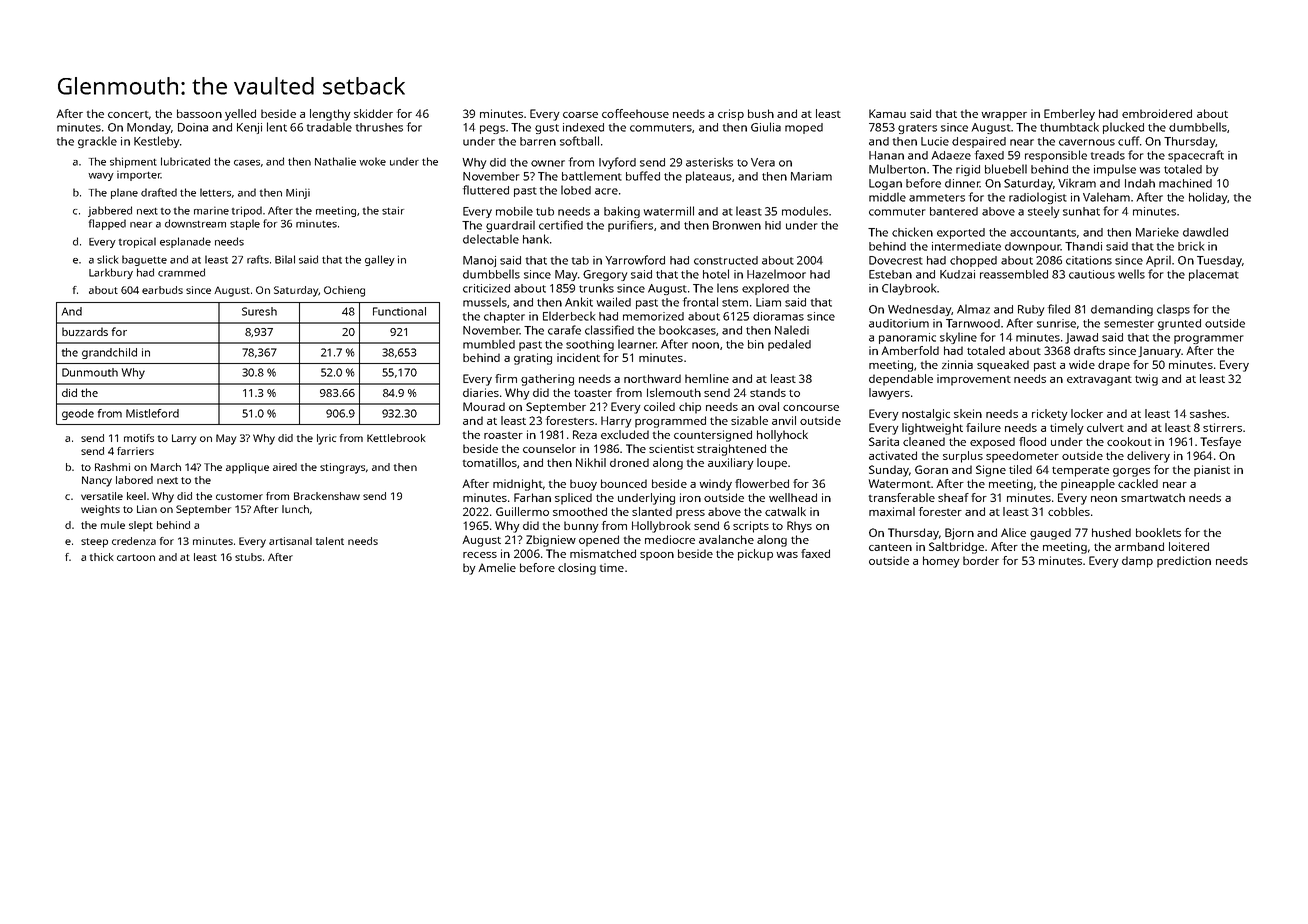 The height and width of the screenshot is (924, 1308). What do you see at coordinates (497, 567) in the screenshot?
I see `Amelie` at bounding box center [497, 567].
